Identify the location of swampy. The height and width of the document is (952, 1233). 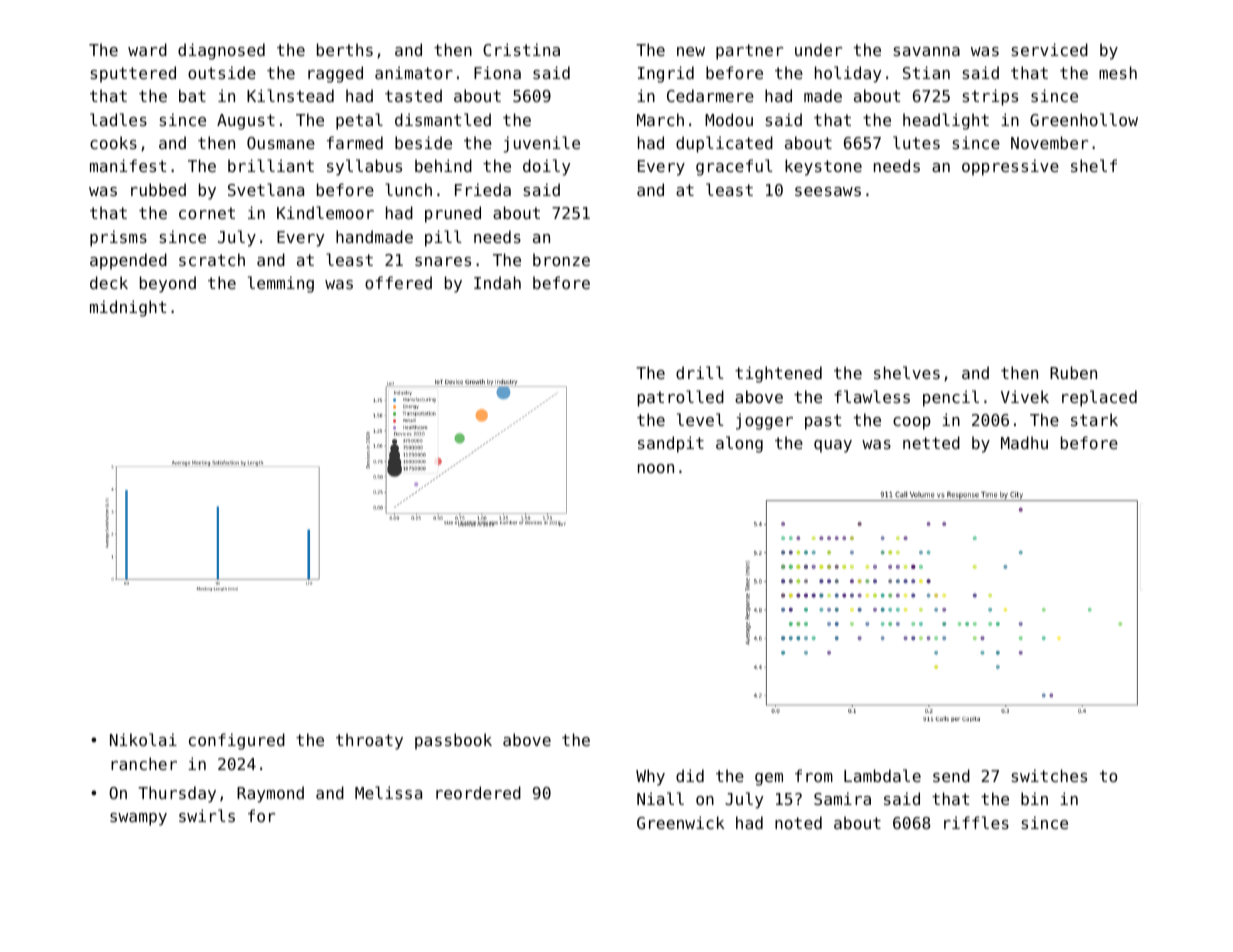
(138, 819).
